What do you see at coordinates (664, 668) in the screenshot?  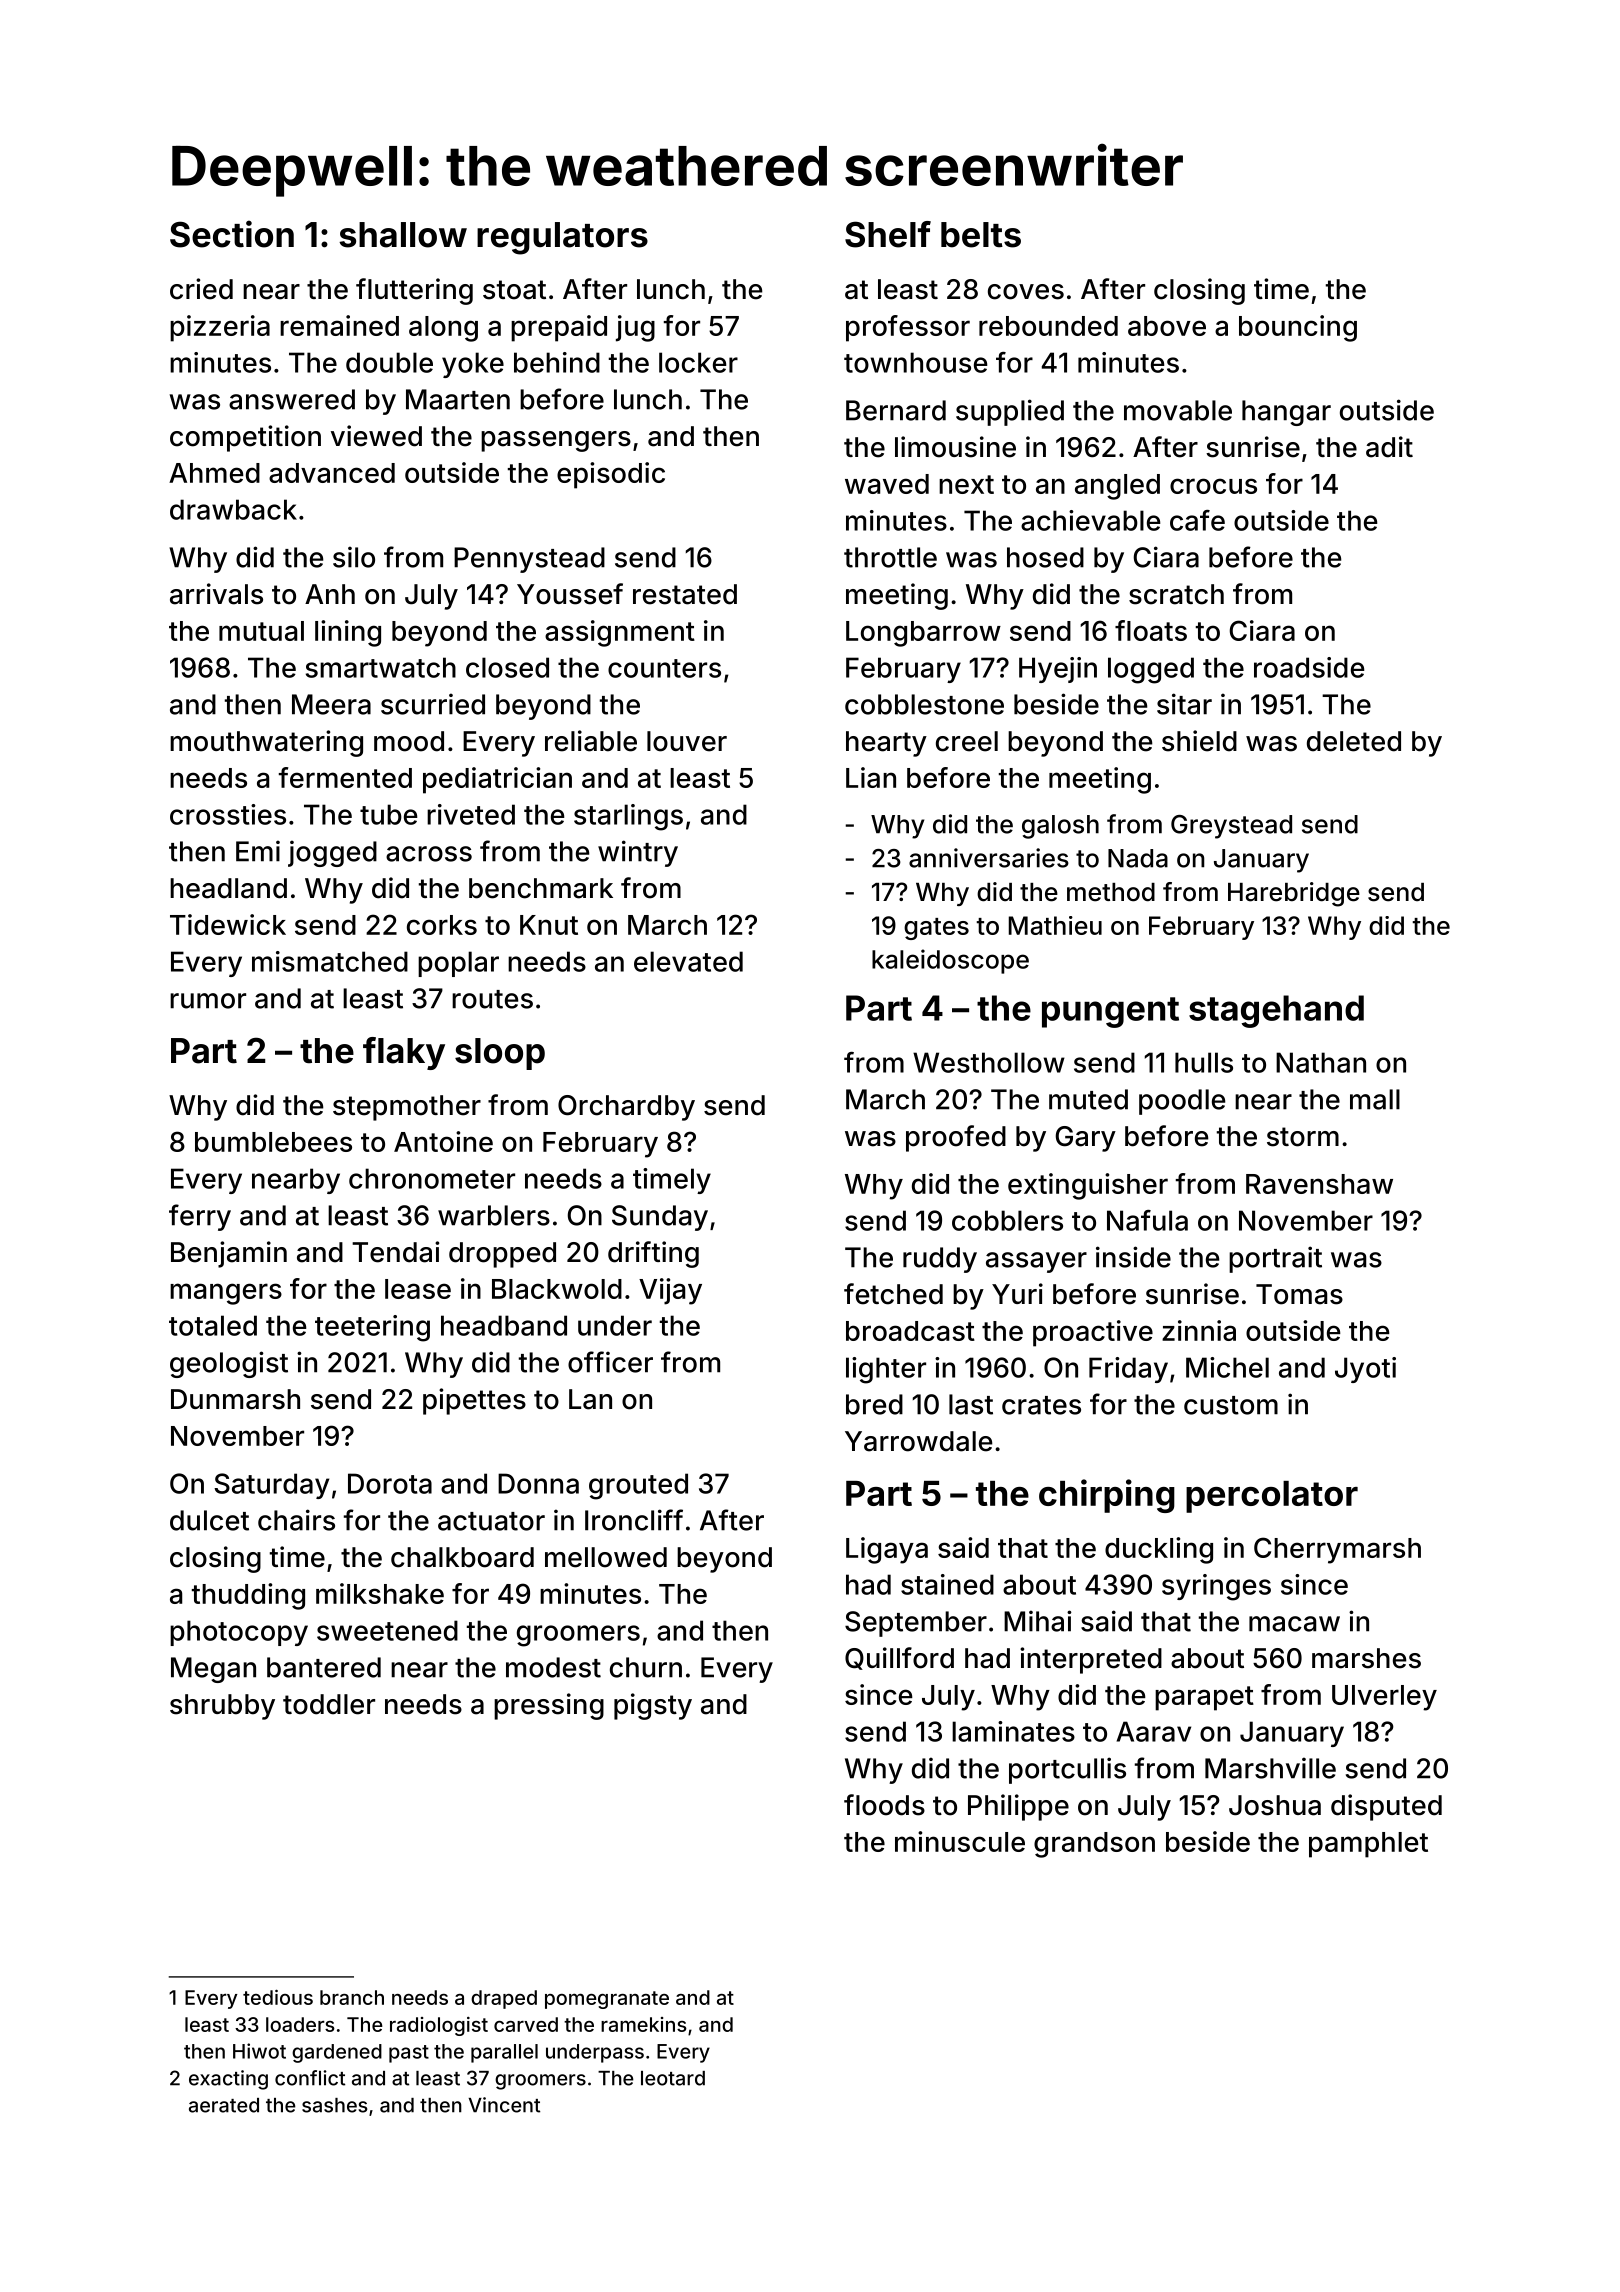 I see `counters` at bounding box center [664, 668].
